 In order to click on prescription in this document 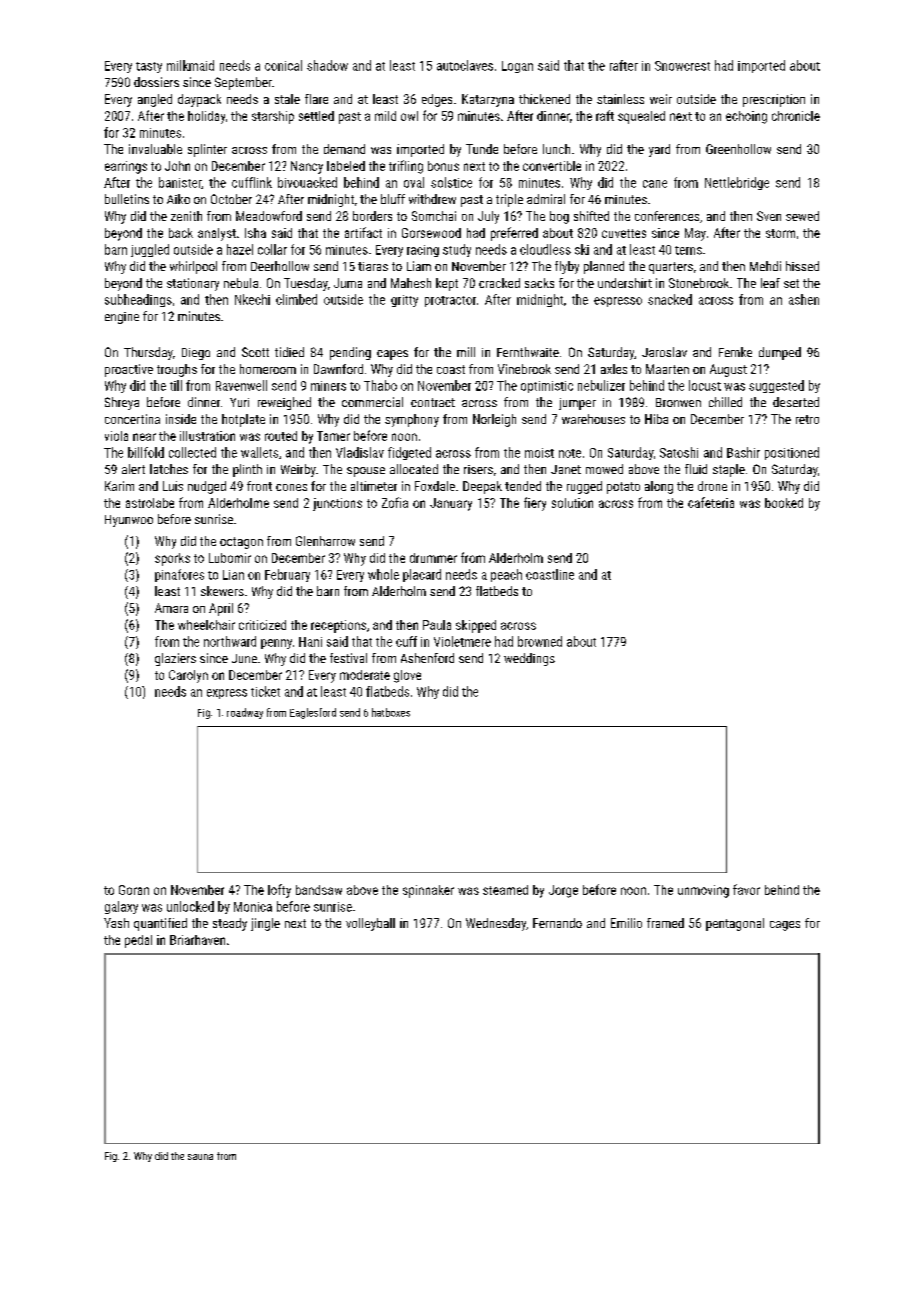, I will do `click(774, 100)`.
